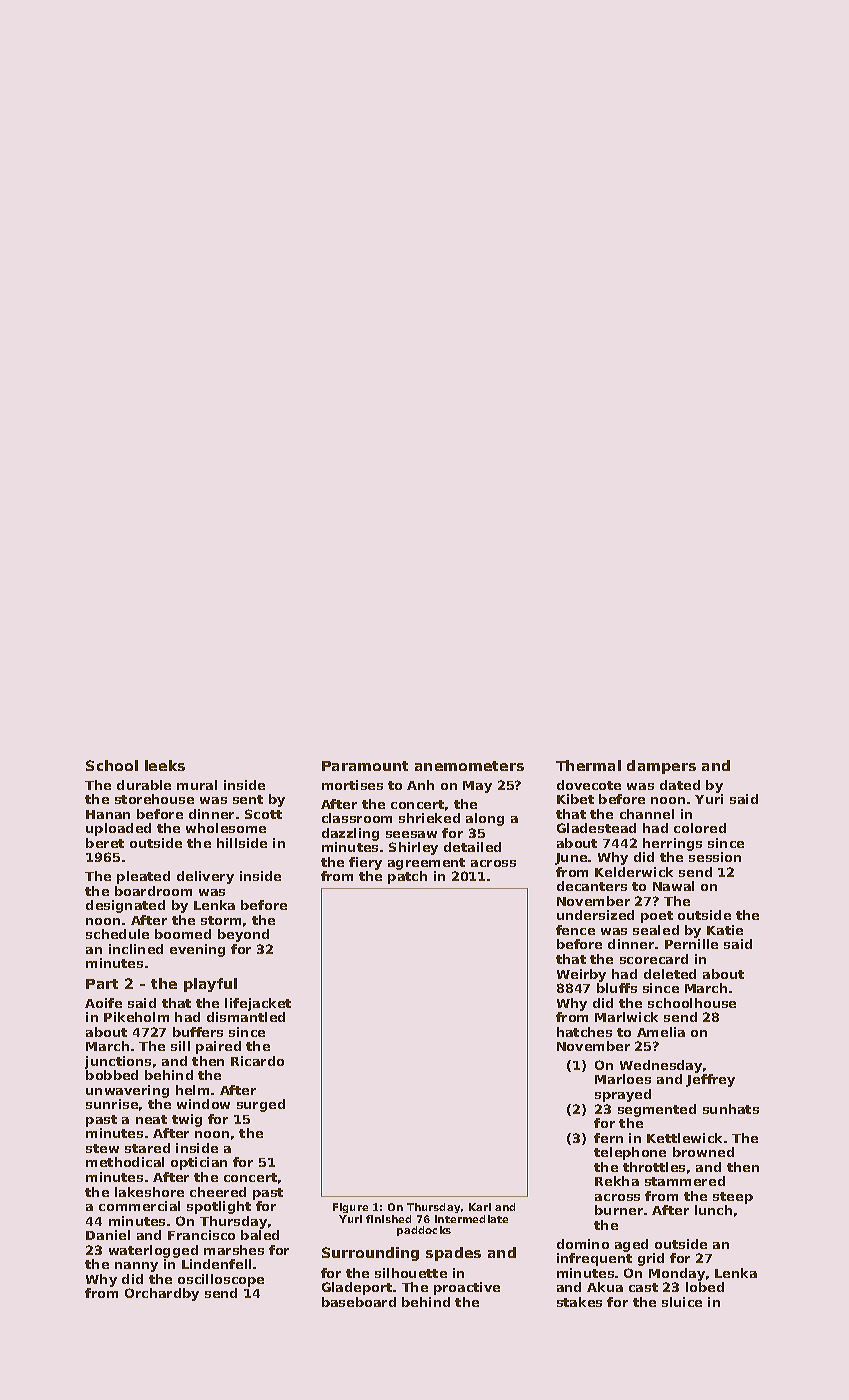  Describe the element at coordinates (661, 767) in the image. I see `dampers` at that location.
